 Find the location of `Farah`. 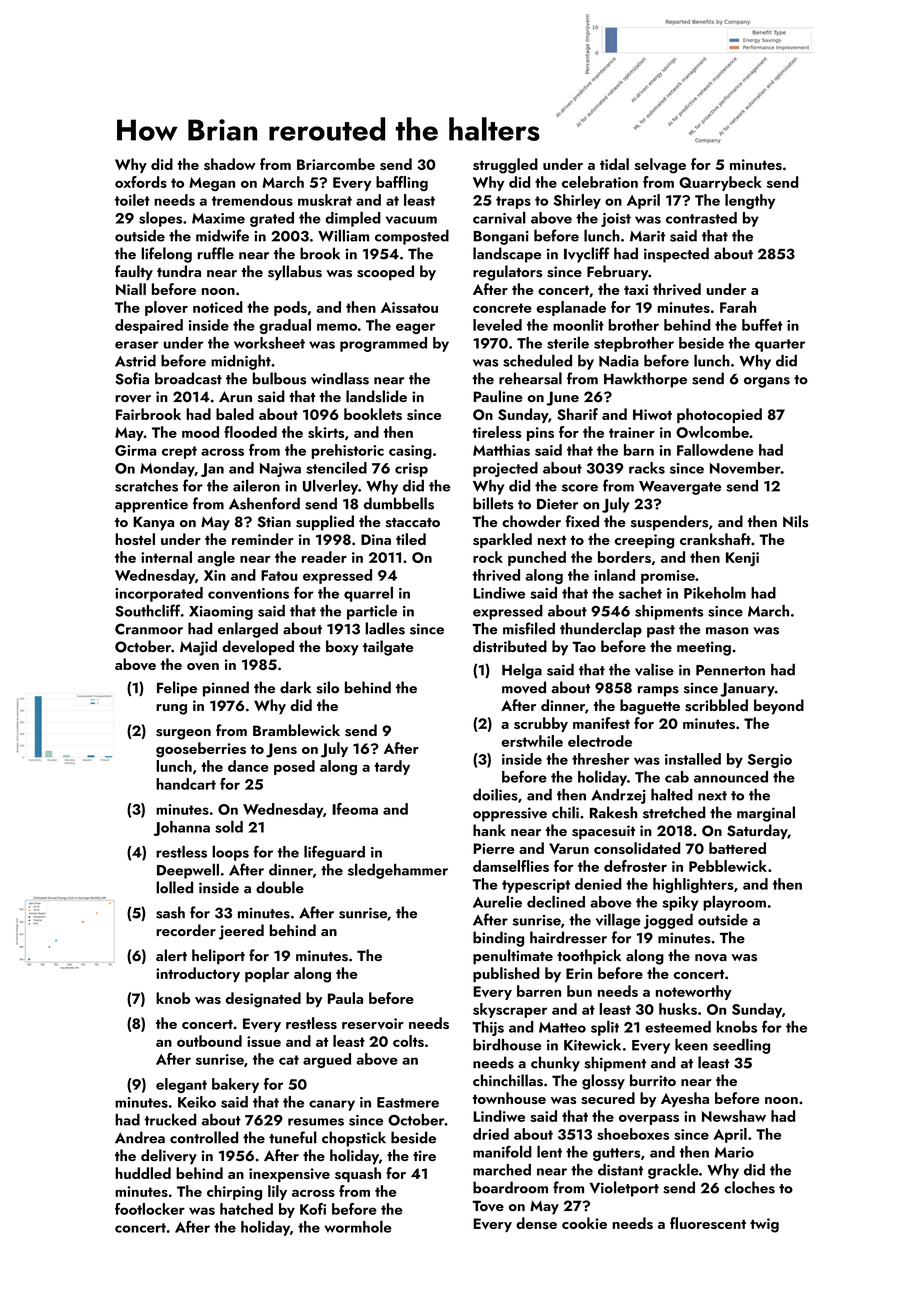

Farah is located at coordinates (738, 307).
